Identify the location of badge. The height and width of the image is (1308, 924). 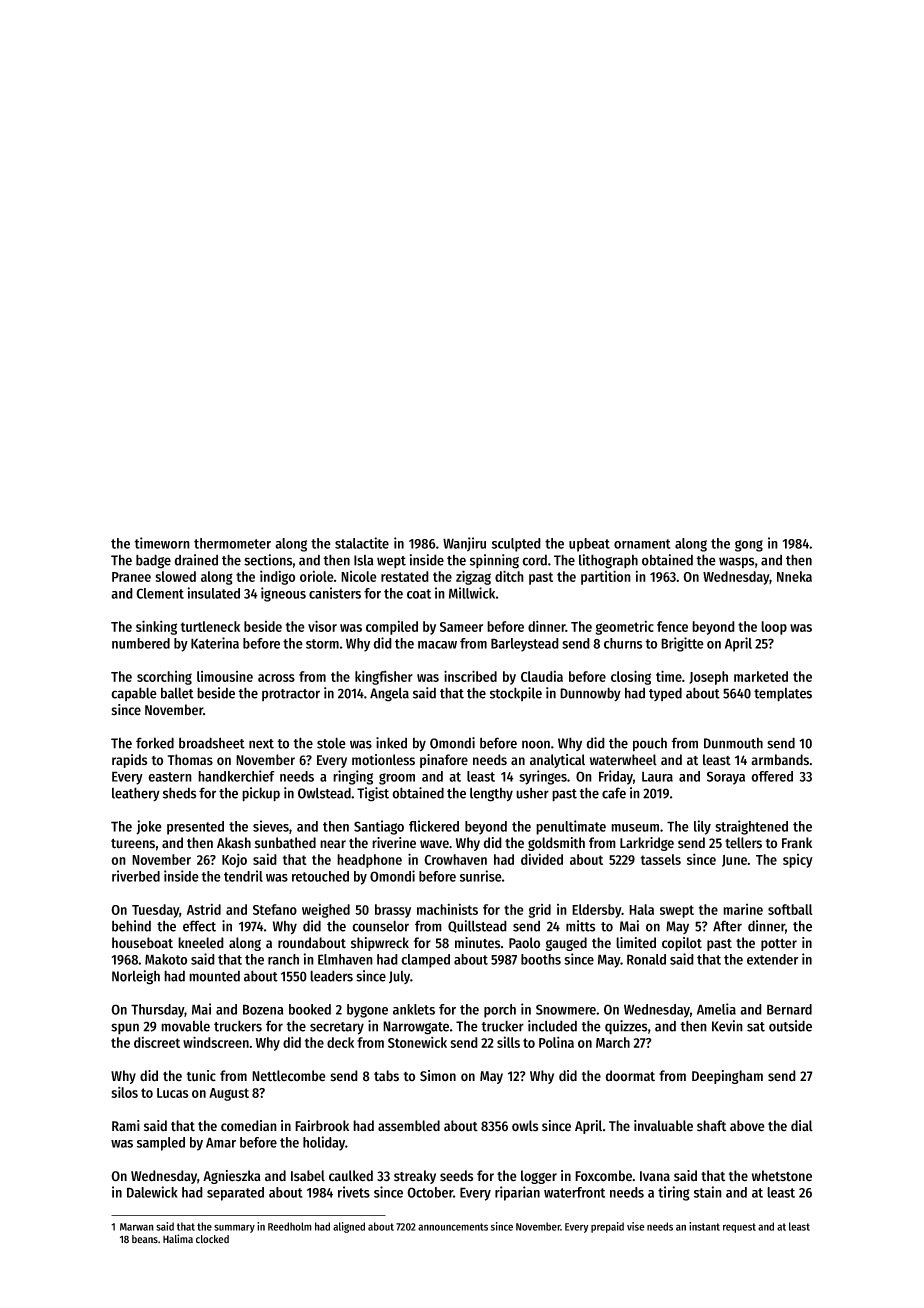
(153, 561).
